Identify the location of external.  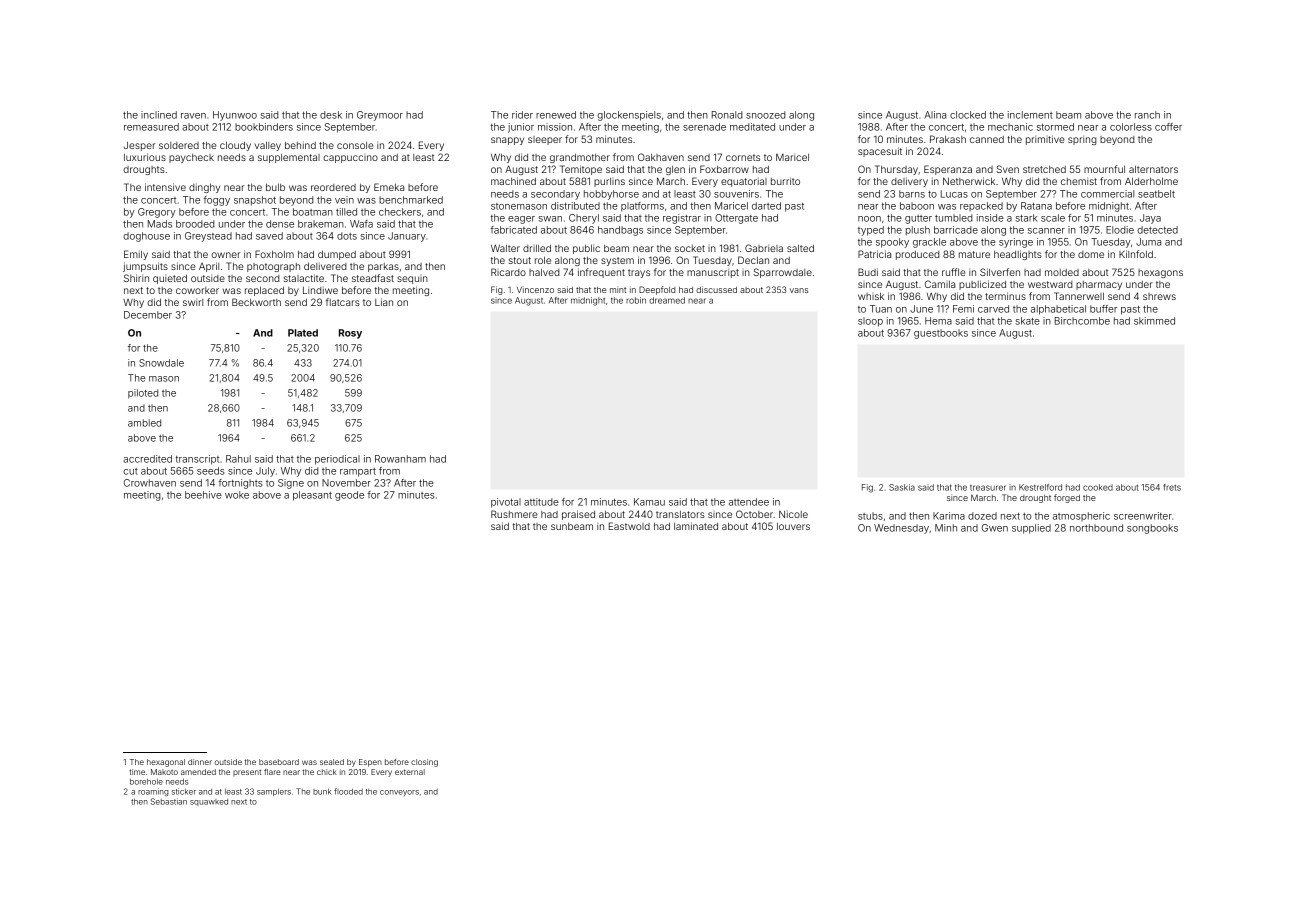
(410, 772).
